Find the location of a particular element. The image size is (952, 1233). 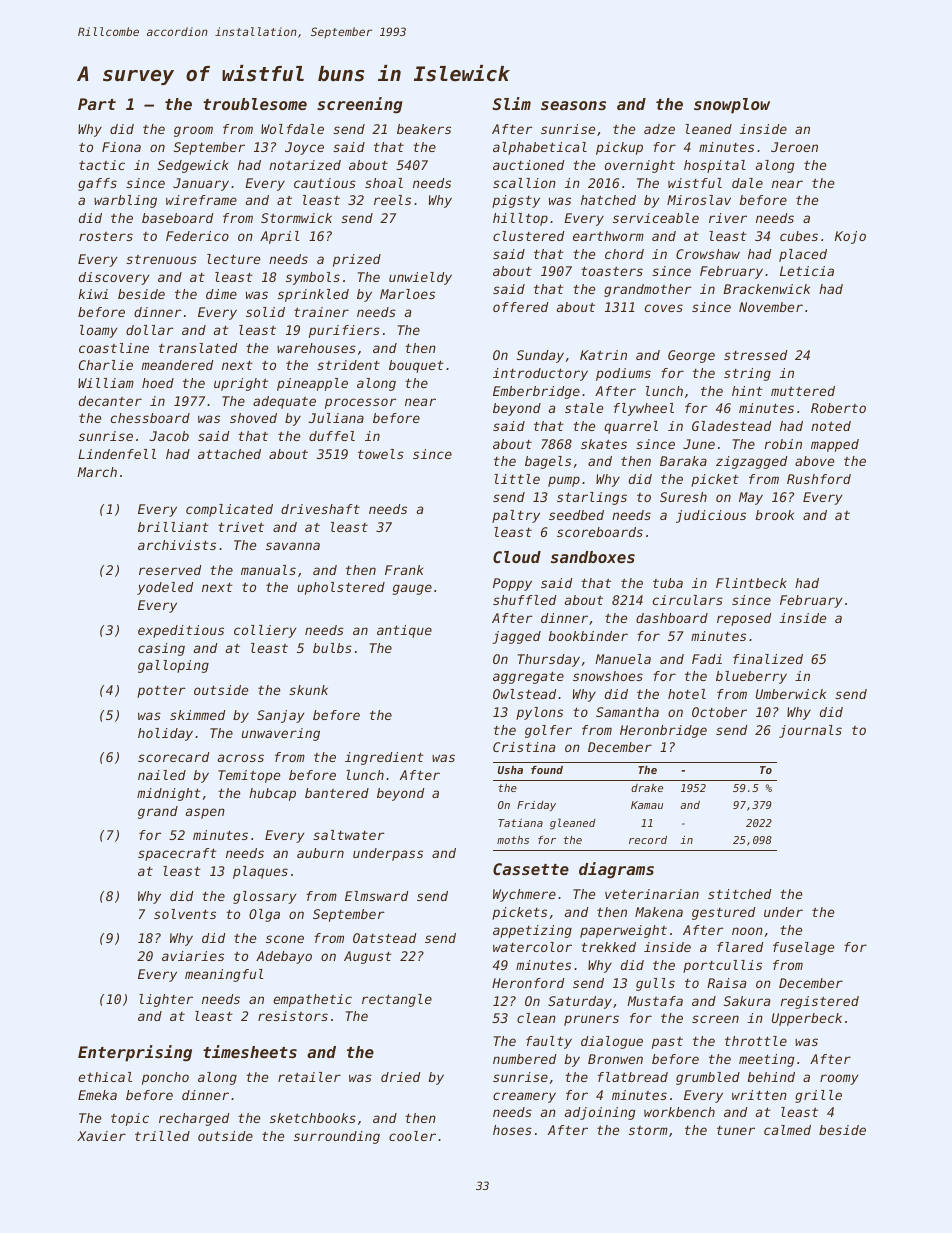

brook is located at coordinates (774, 515).
